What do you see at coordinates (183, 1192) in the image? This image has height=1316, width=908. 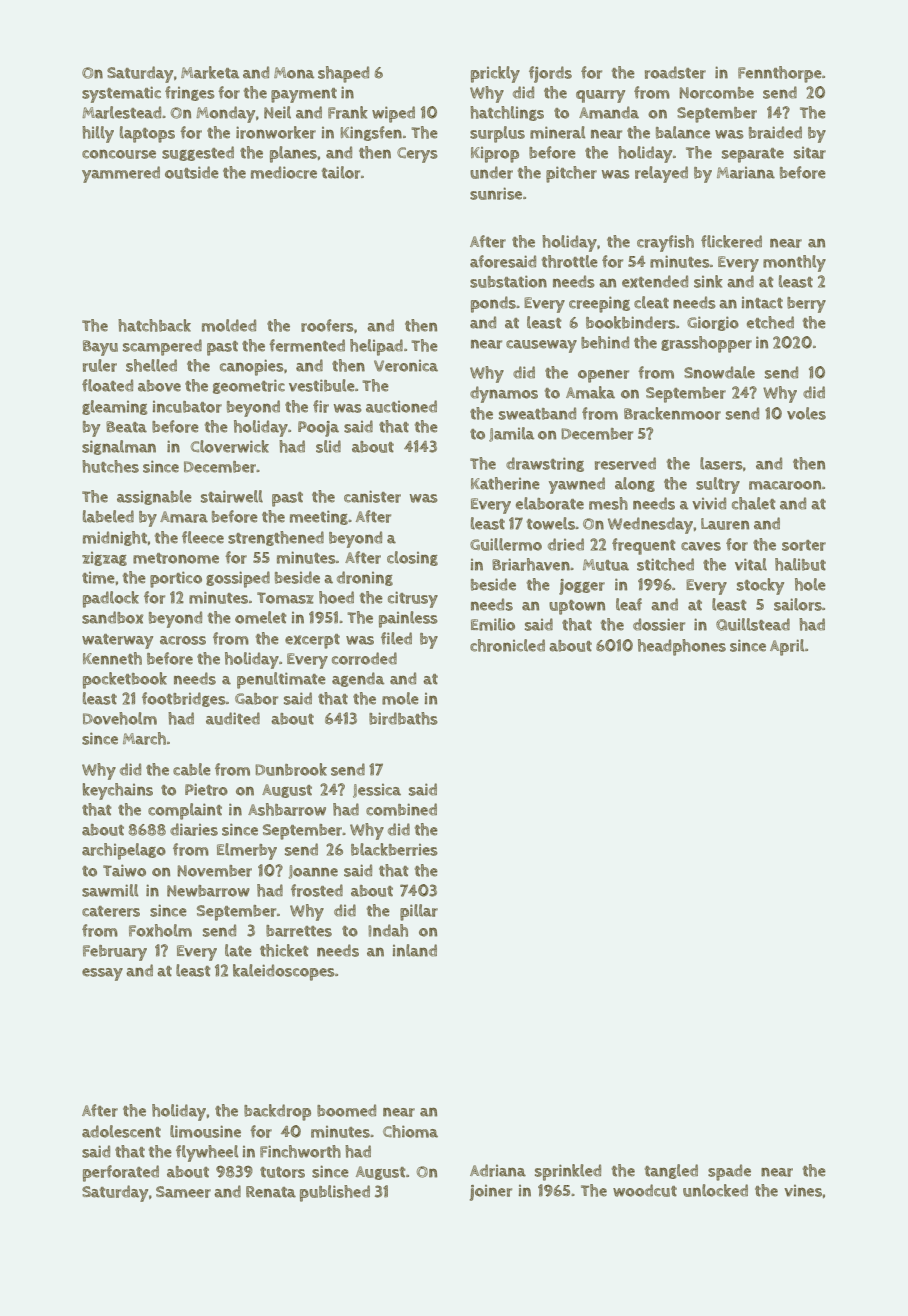 I see `Sameer` at bounding box center [183, 1192].
